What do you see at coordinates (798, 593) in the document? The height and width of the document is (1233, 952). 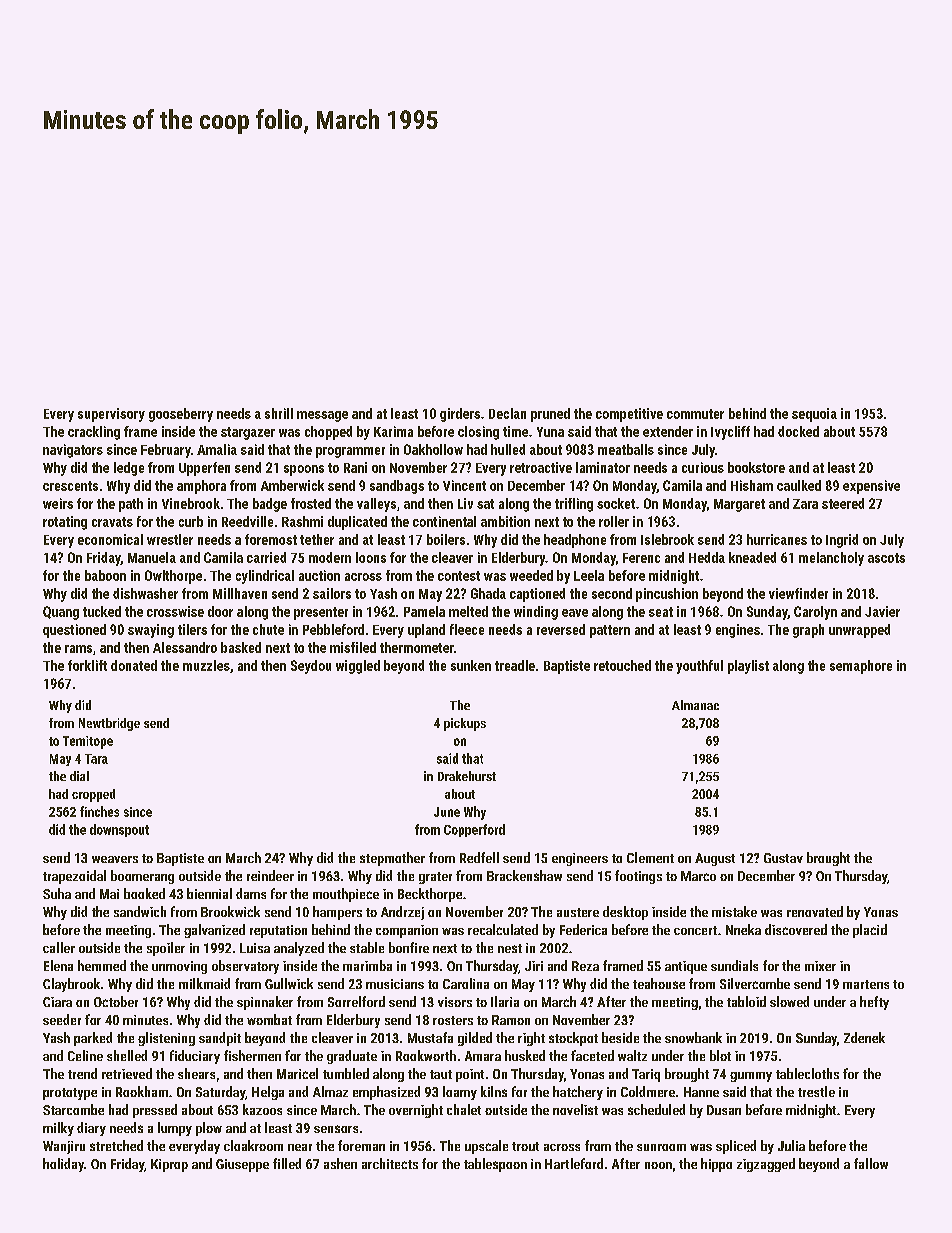 I see `viewfinder` at bounding box center [798, 593].
